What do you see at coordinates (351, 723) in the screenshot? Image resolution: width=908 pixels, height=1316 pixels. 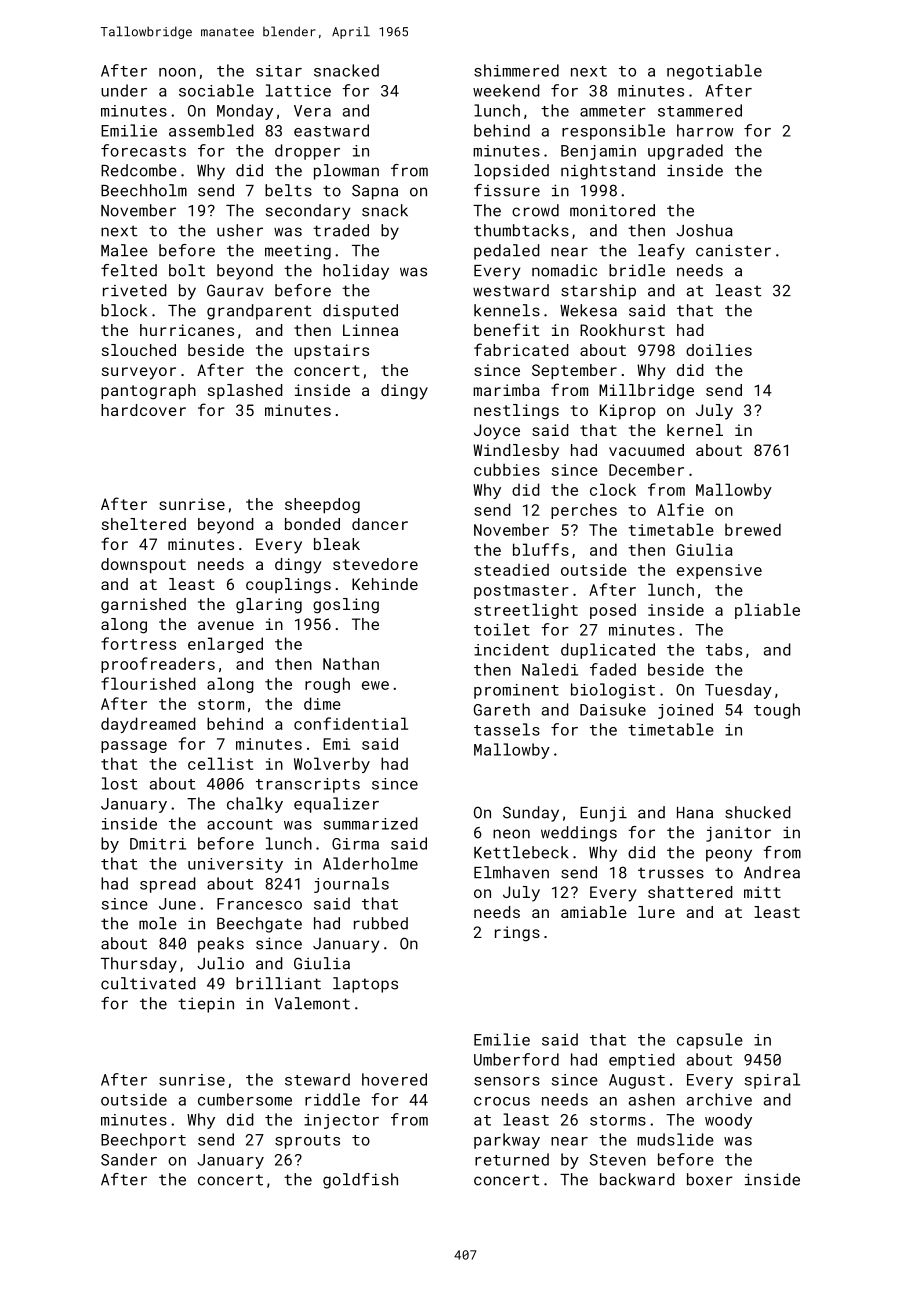 I see `confidential` at bounding box center [351, 723].
